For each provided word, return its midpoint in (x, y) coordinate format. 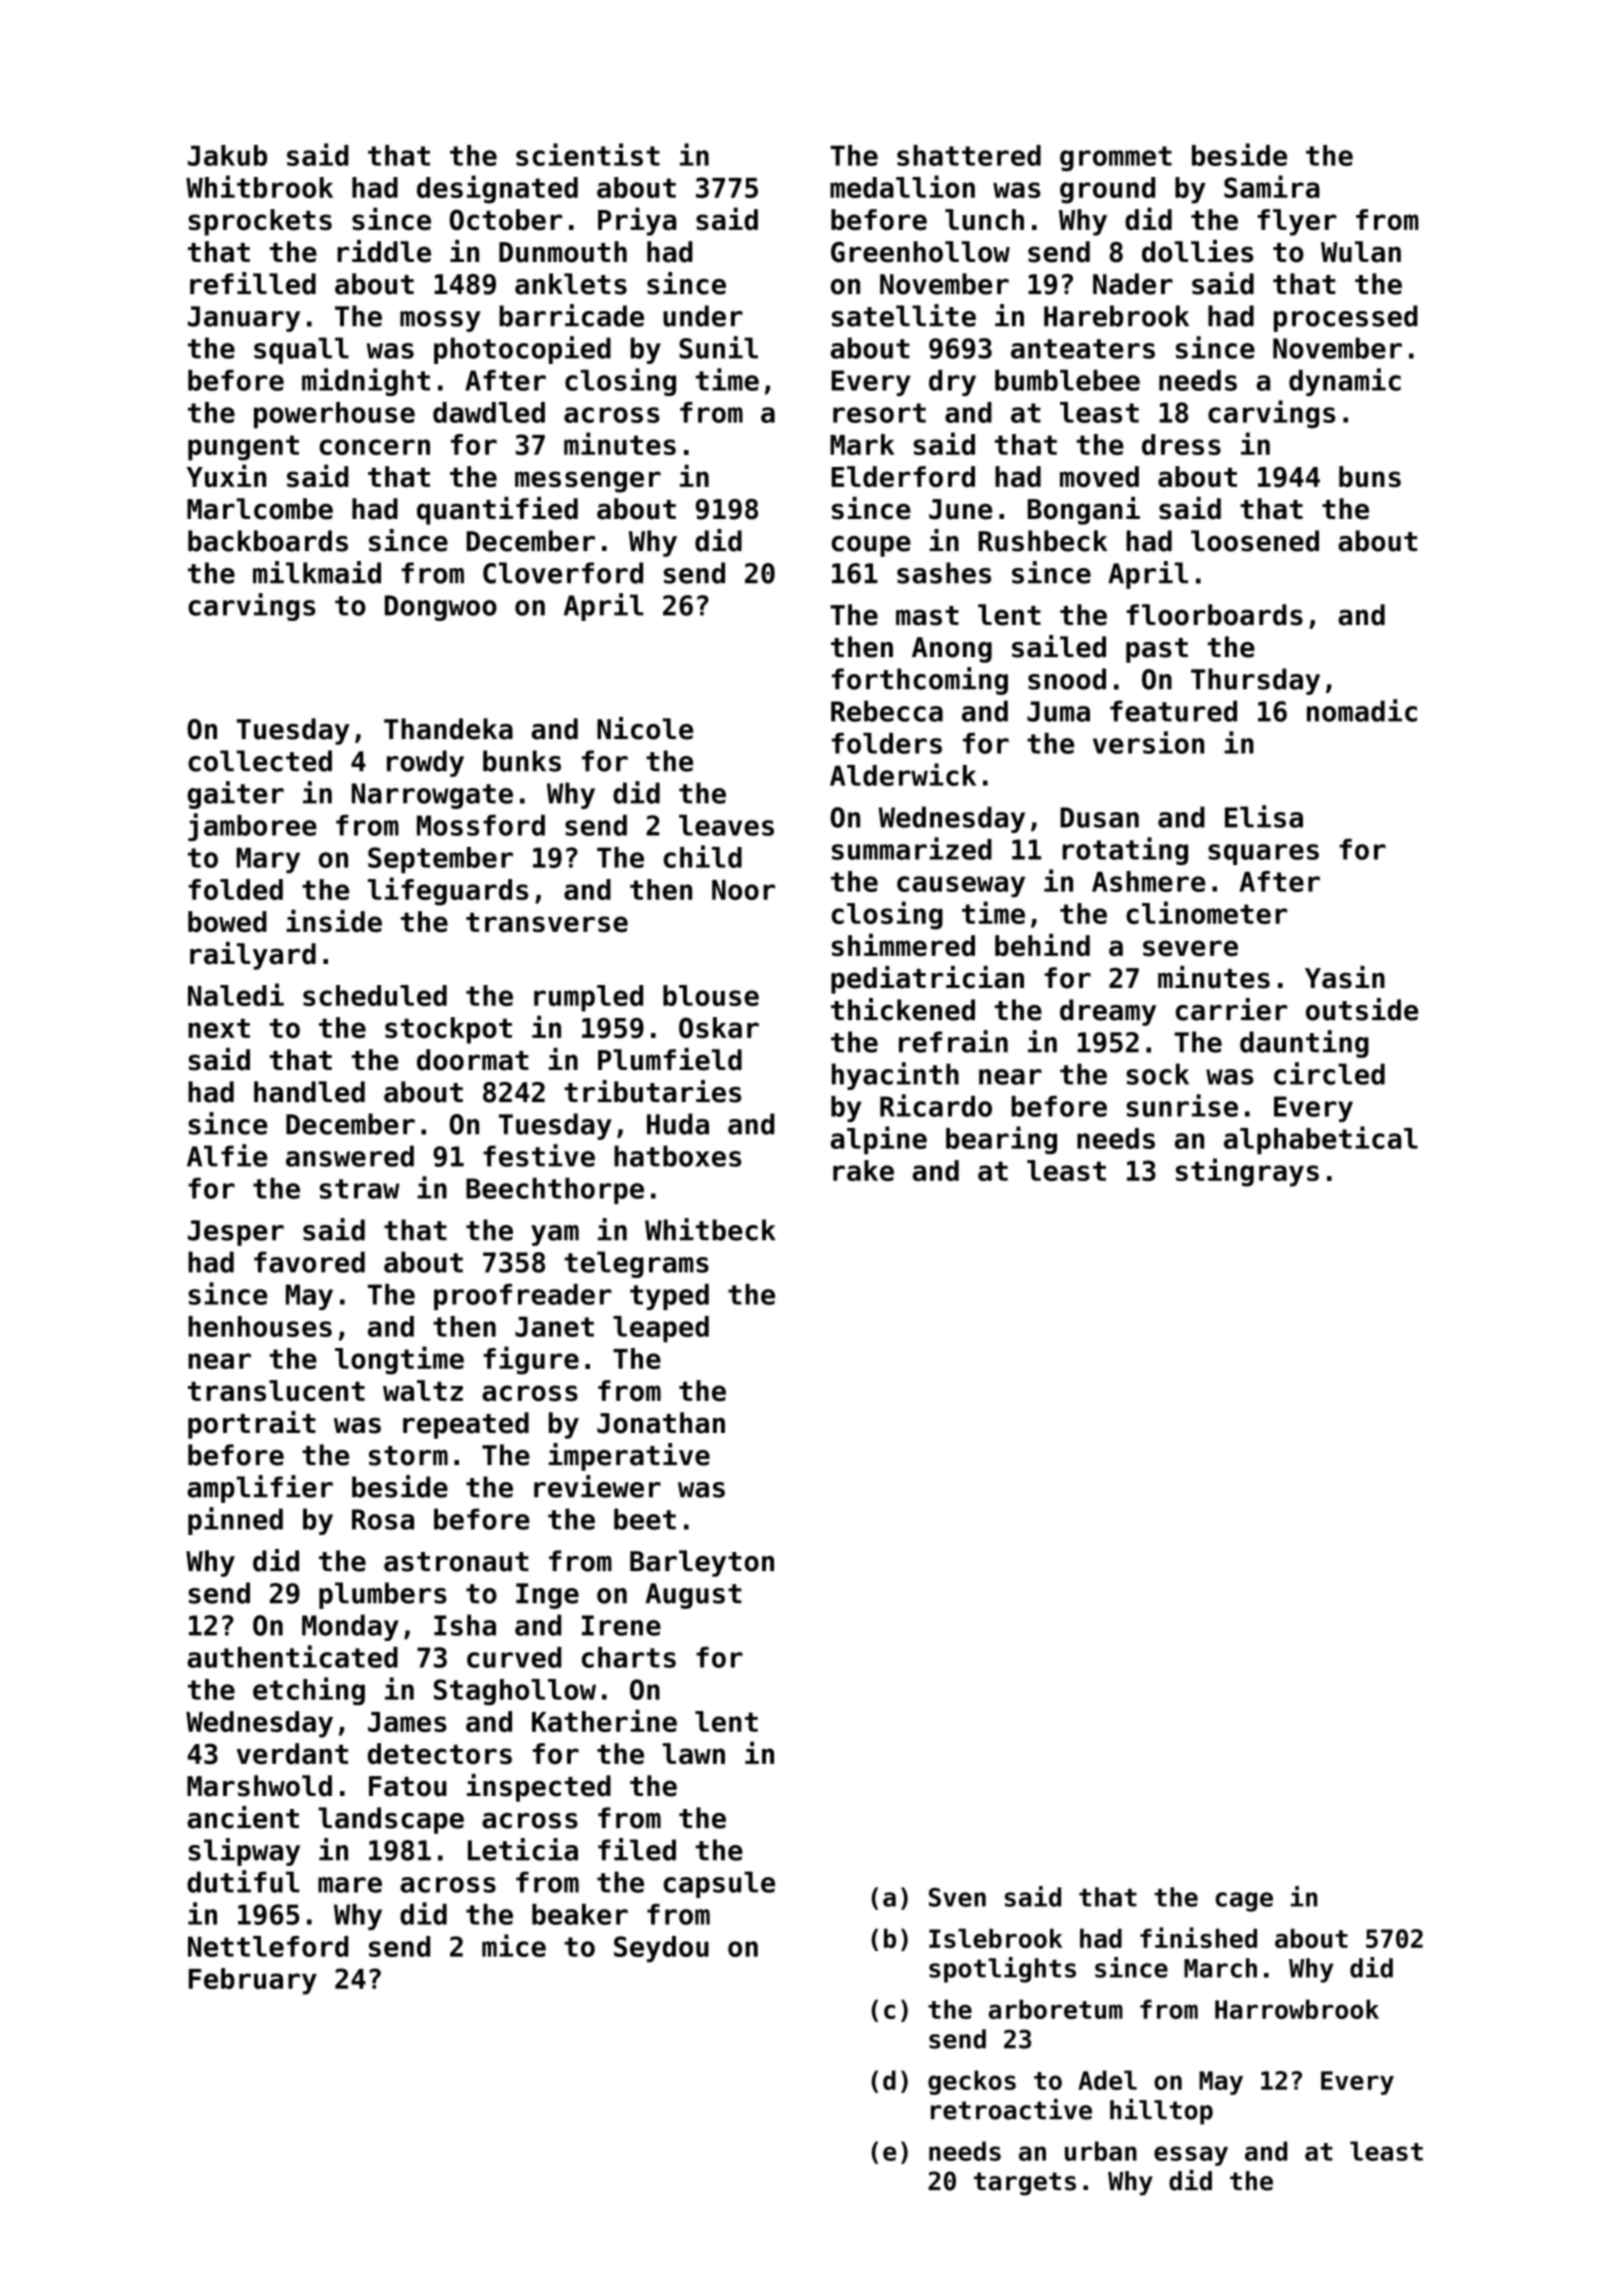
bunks (522, 761)
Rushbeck (1042, 541)
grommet (1116, 158)
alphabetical (1321, 1140)
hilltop (1161, 2112)
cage (1244, 1902)
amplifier (260, 1489)
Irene (621, 1625)
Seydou (661, 1949)
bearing (1001, 1140)
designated (497, 189)
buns (1370, 476)
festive (539, 1155)
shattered (969, 155)
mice (514, 1945)
